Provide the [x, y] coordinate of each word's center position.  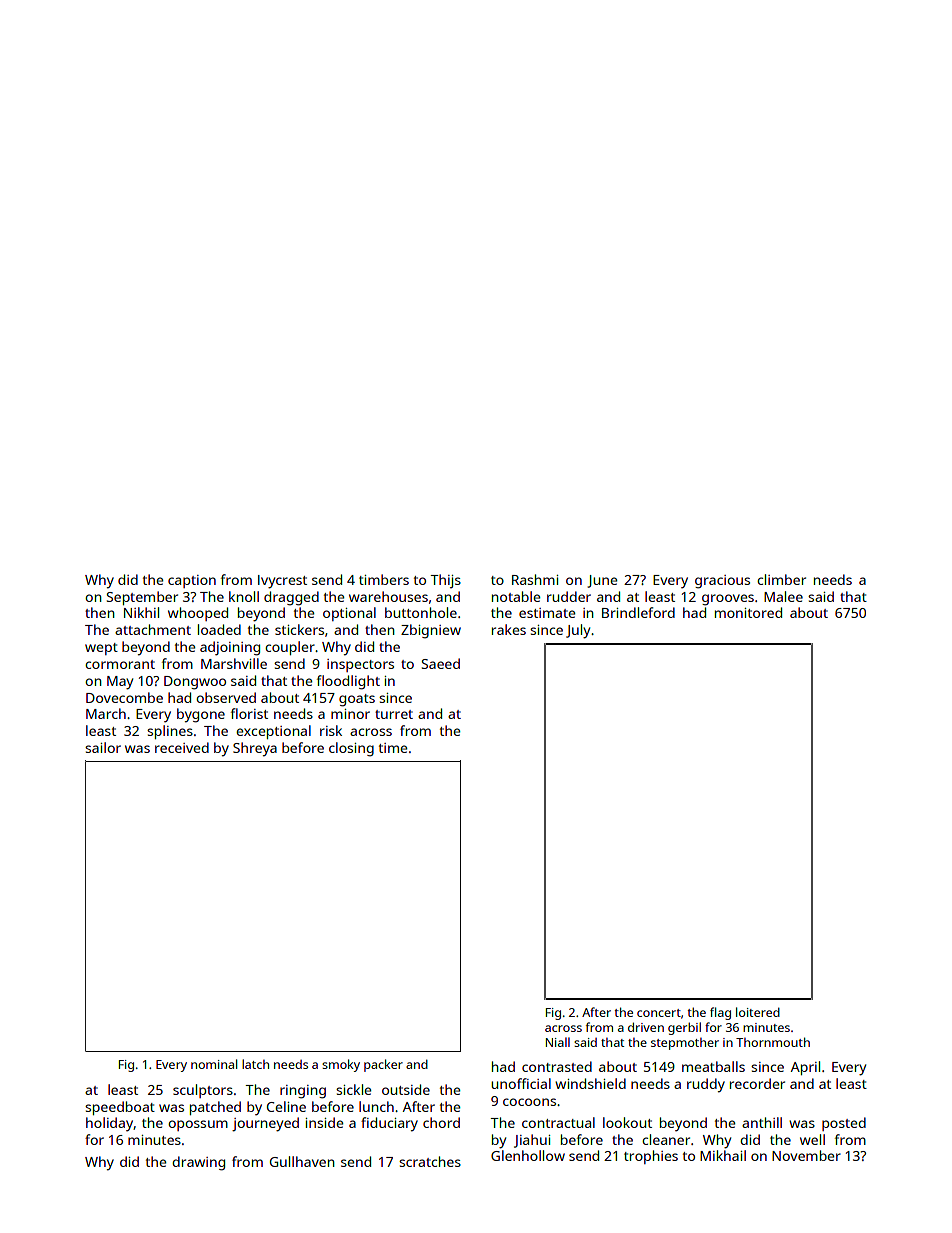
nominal [214, 1064]
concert [659, 1013]
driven [646, 1027]
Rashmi [535, 579]
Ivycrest [282, 582]
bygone [201, 715]
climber [781, 579]
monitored [748, 612]
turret [394, 714]
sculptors [203, 1091]
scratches [430, 1161]
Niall [558, 1042]
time [393, 748]
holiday [110, 1124]
